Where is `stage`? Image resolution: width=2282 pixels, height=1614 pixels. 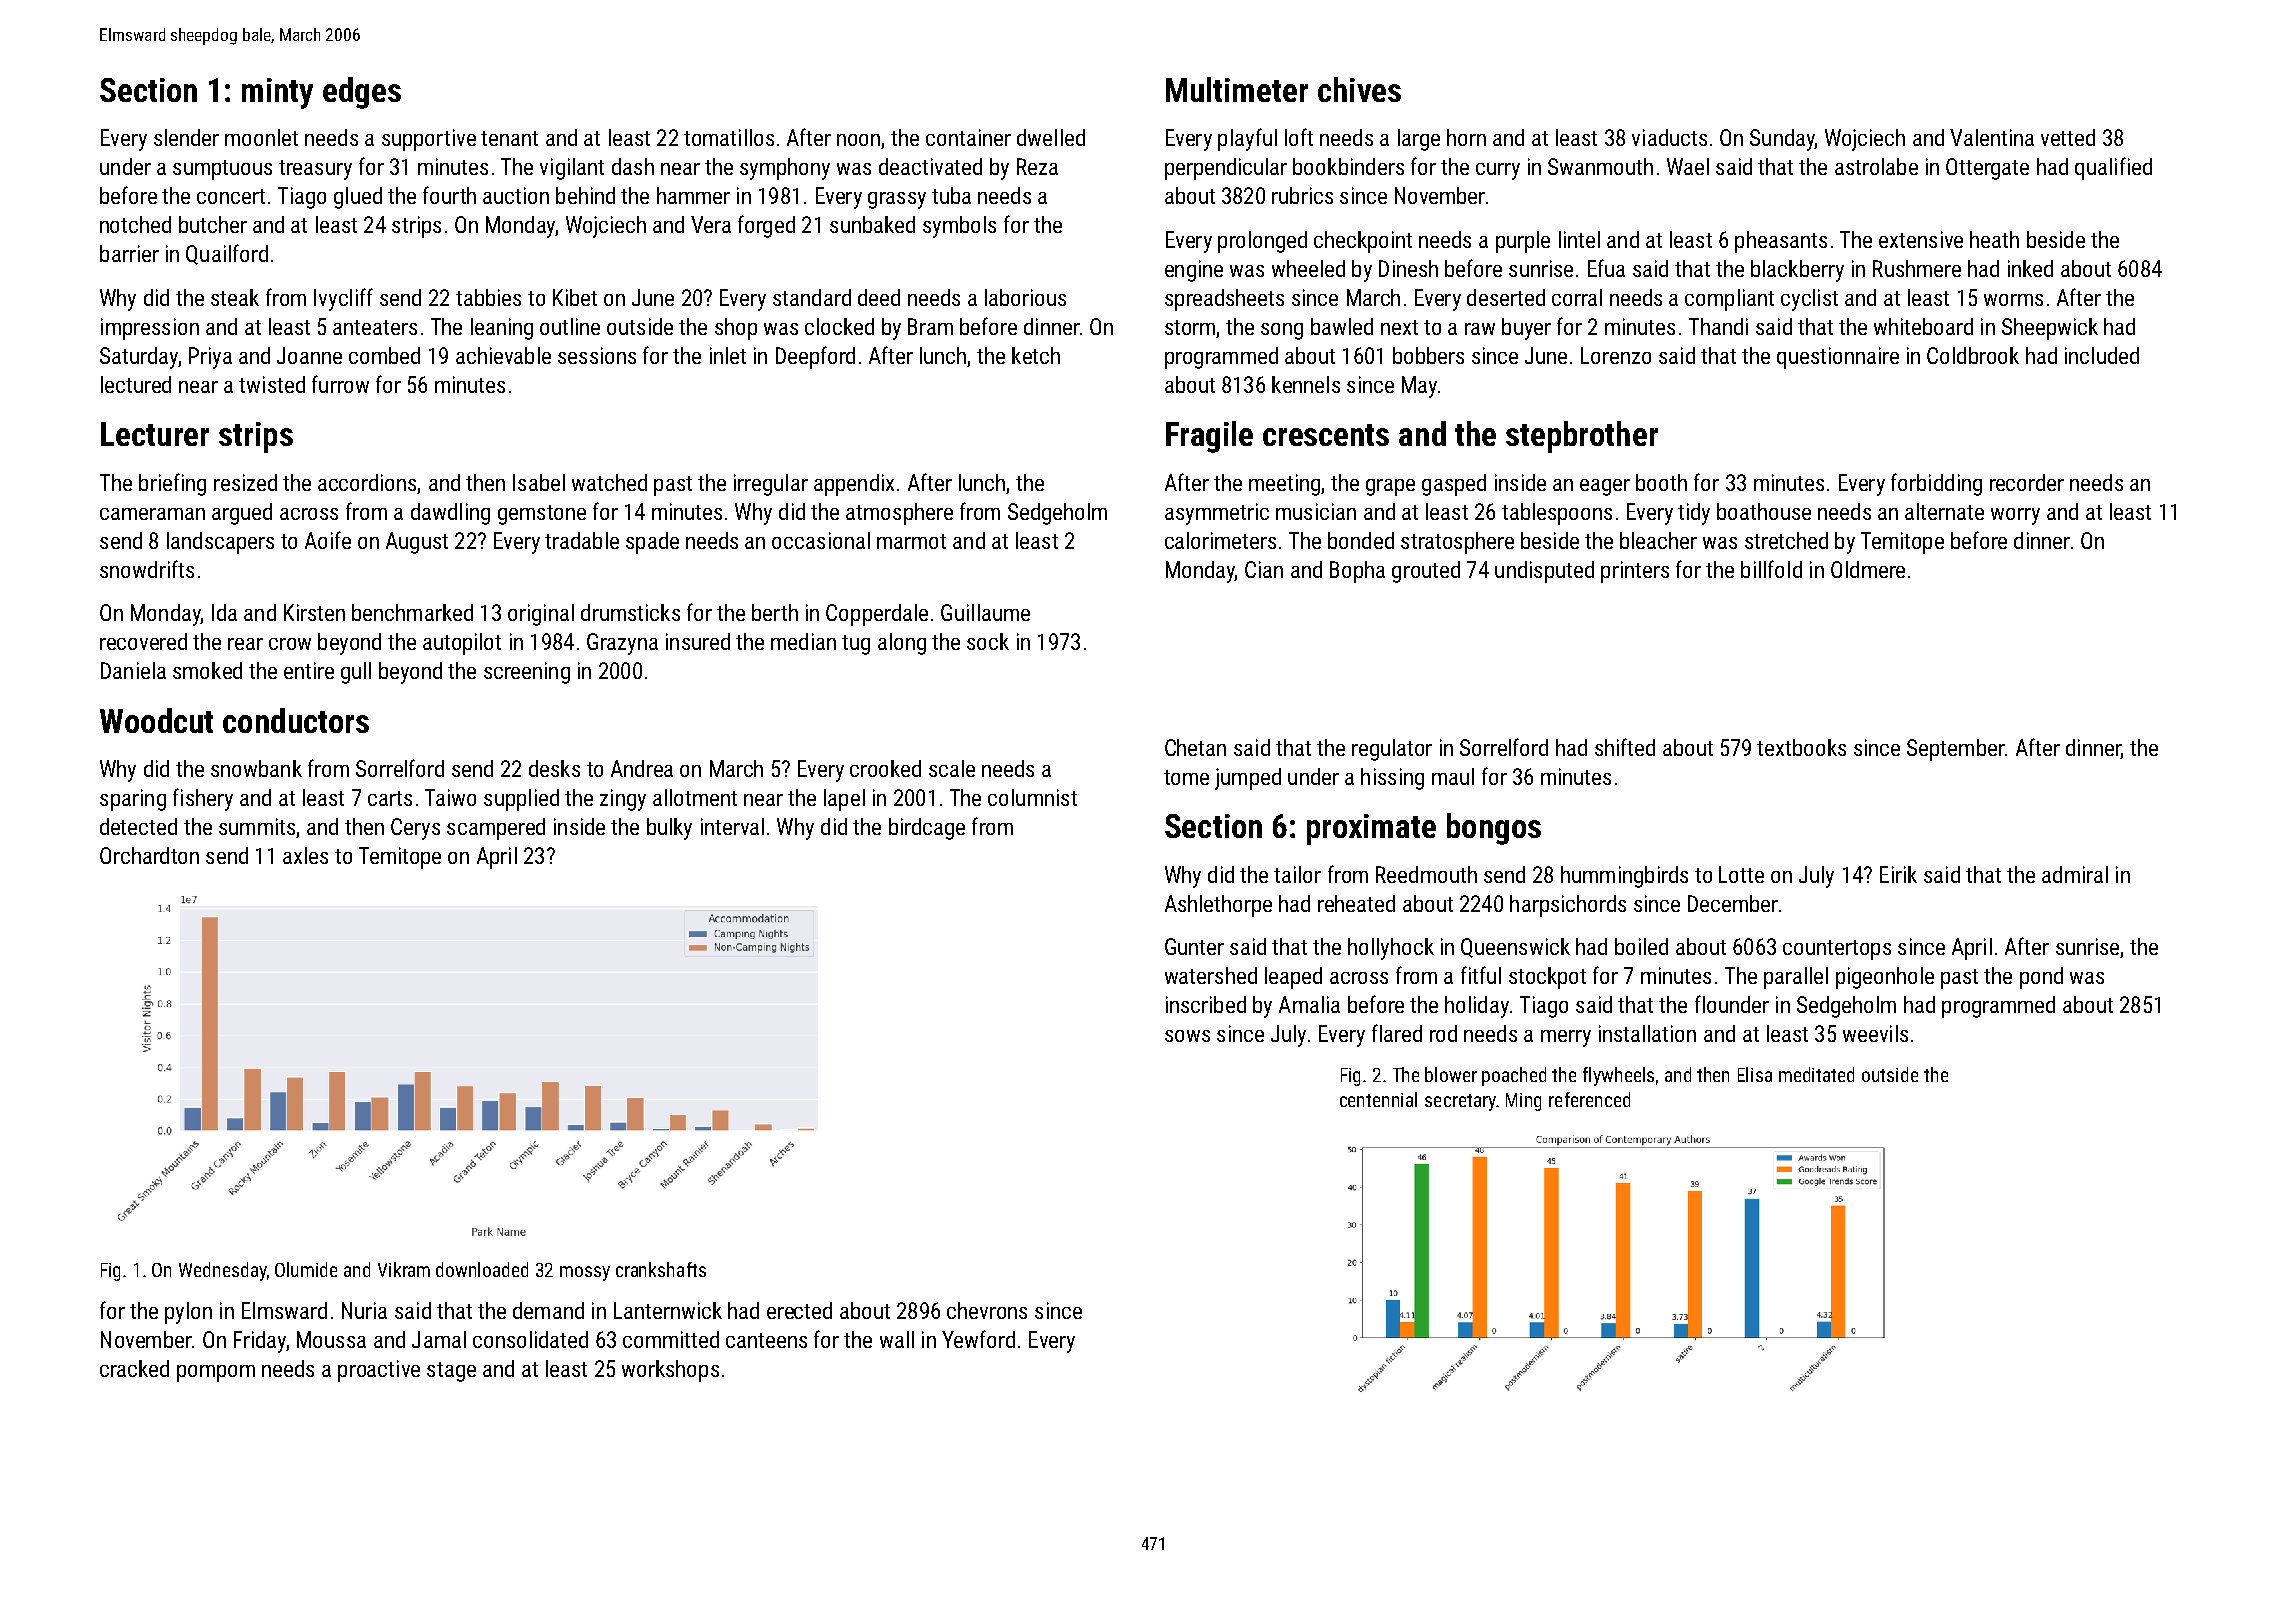
stage is located at coordinates (451, 1372).
